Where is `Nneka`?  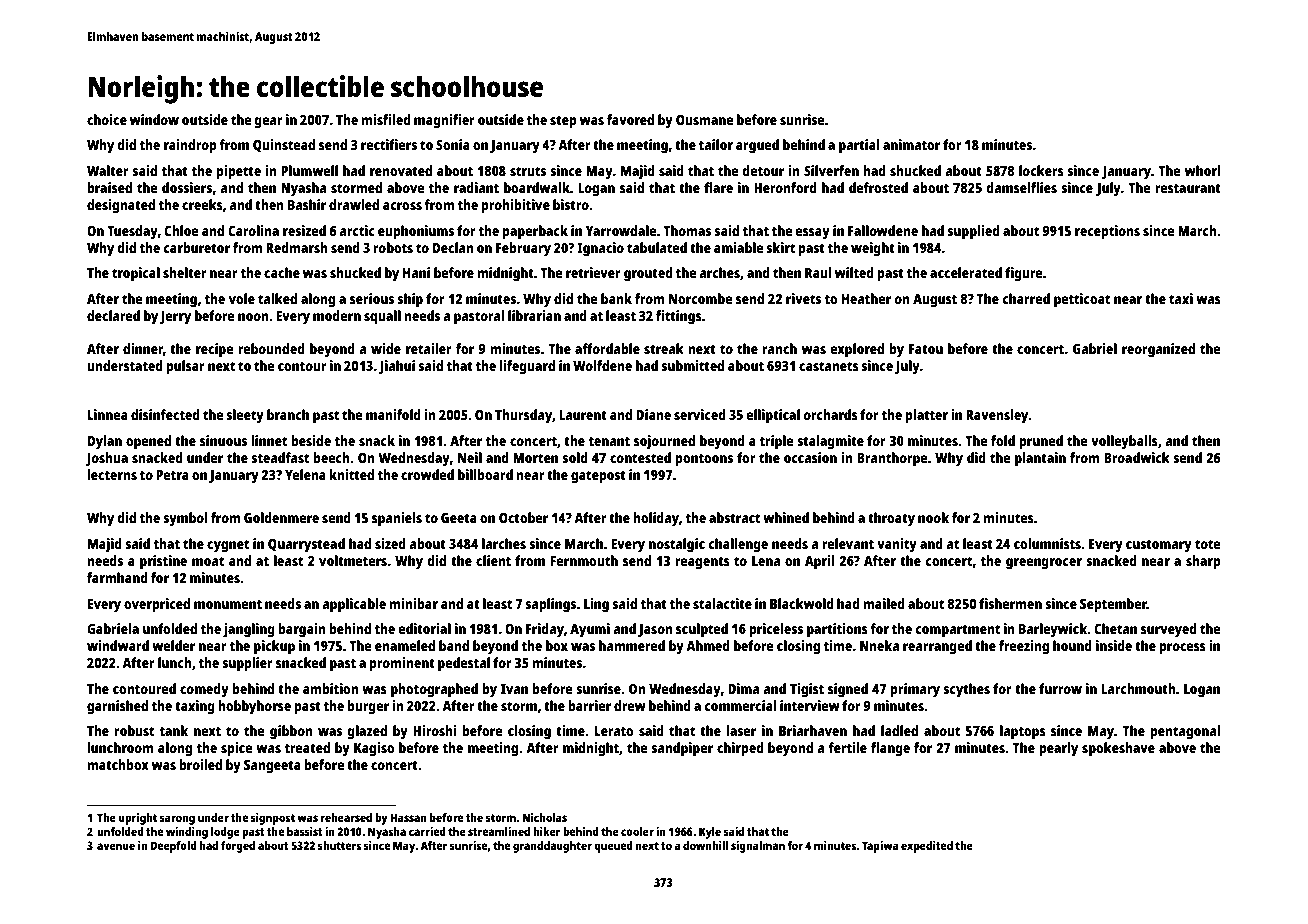 Nneka is located at coordinates (879, 645).
